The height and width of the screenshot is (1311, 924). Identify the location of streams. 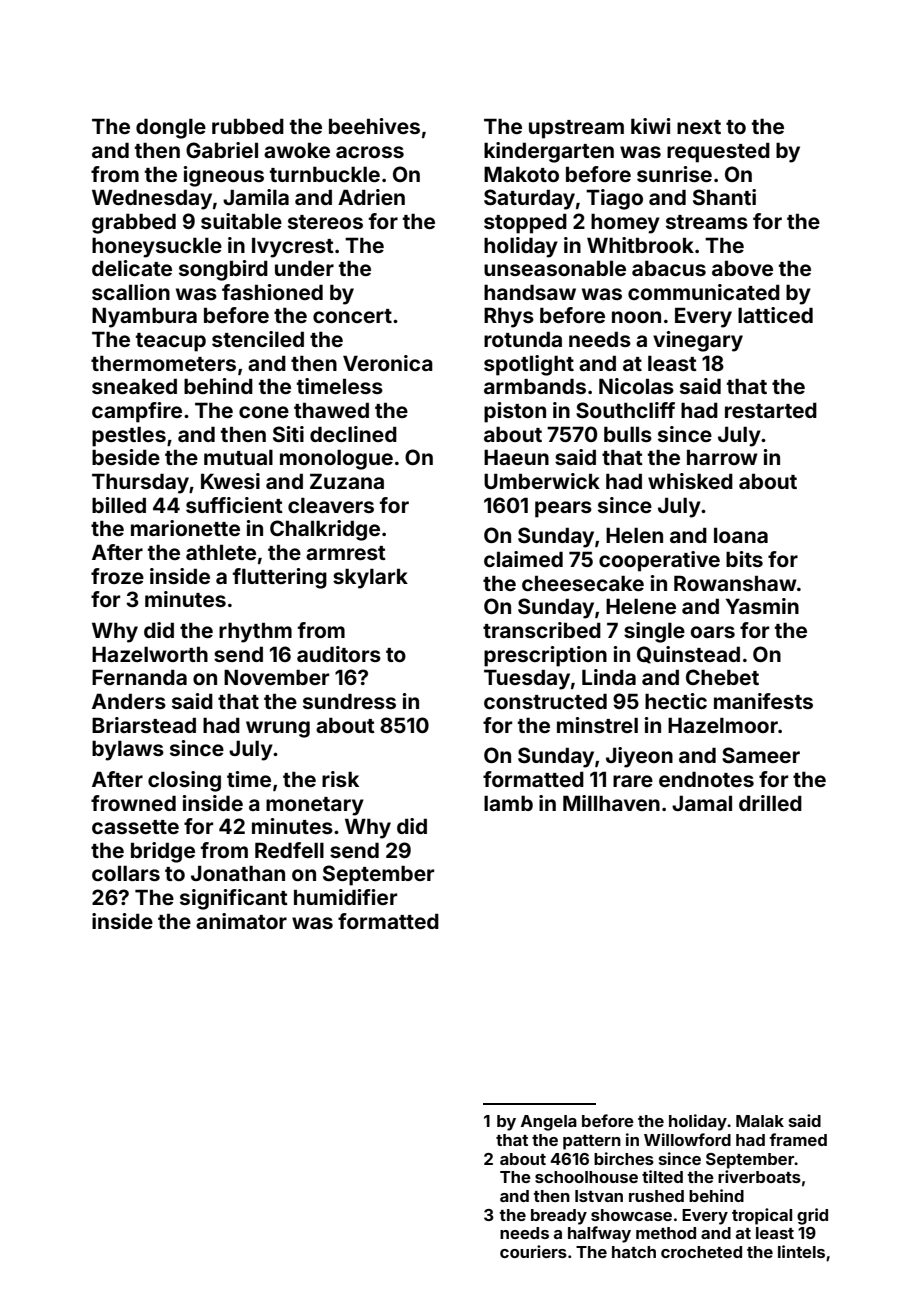
(707, 222).
